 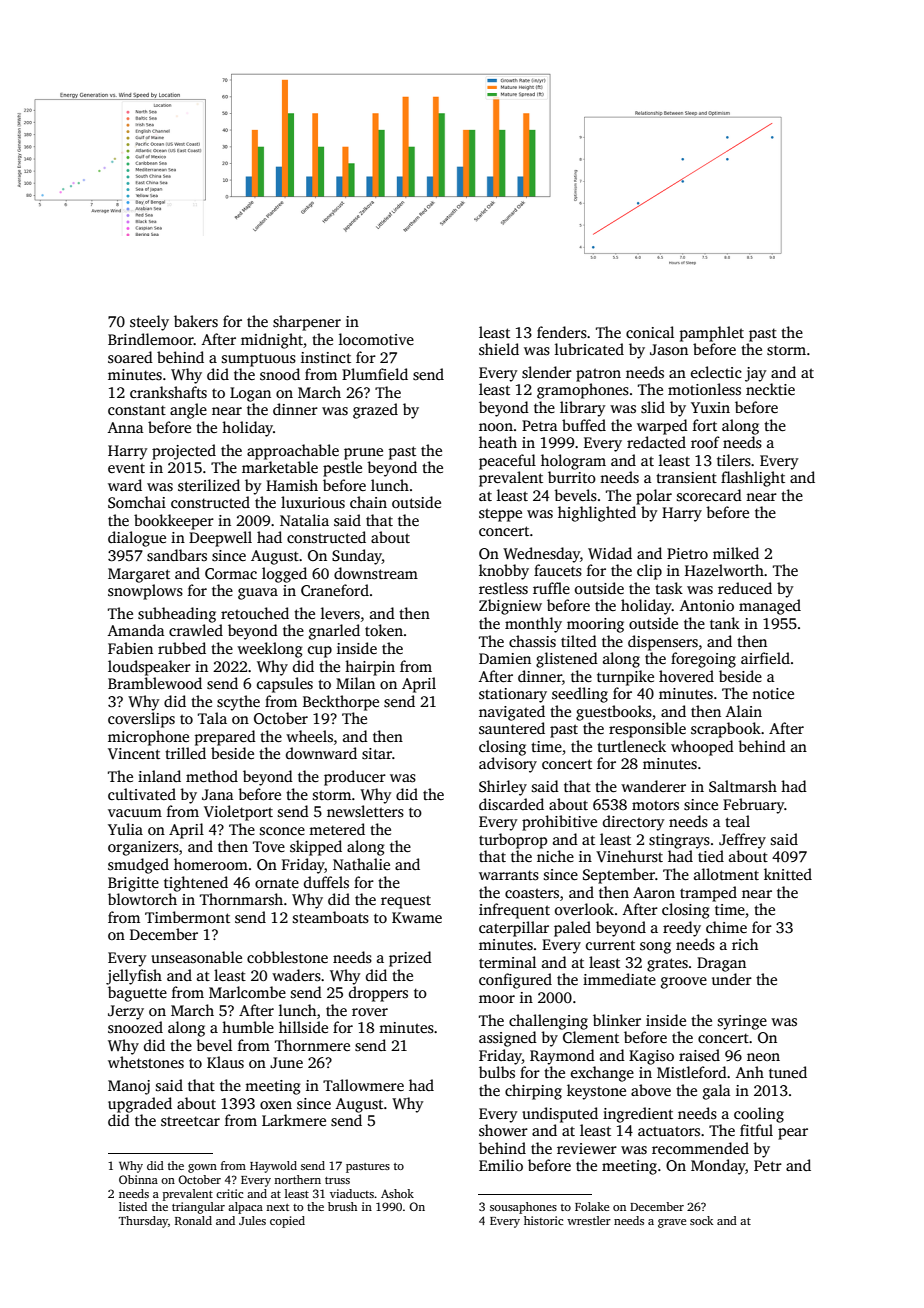 What do you see at coordinates (252, 1220) in the screenshot?
I see `Jules` at bounding box center [252, 1220].
